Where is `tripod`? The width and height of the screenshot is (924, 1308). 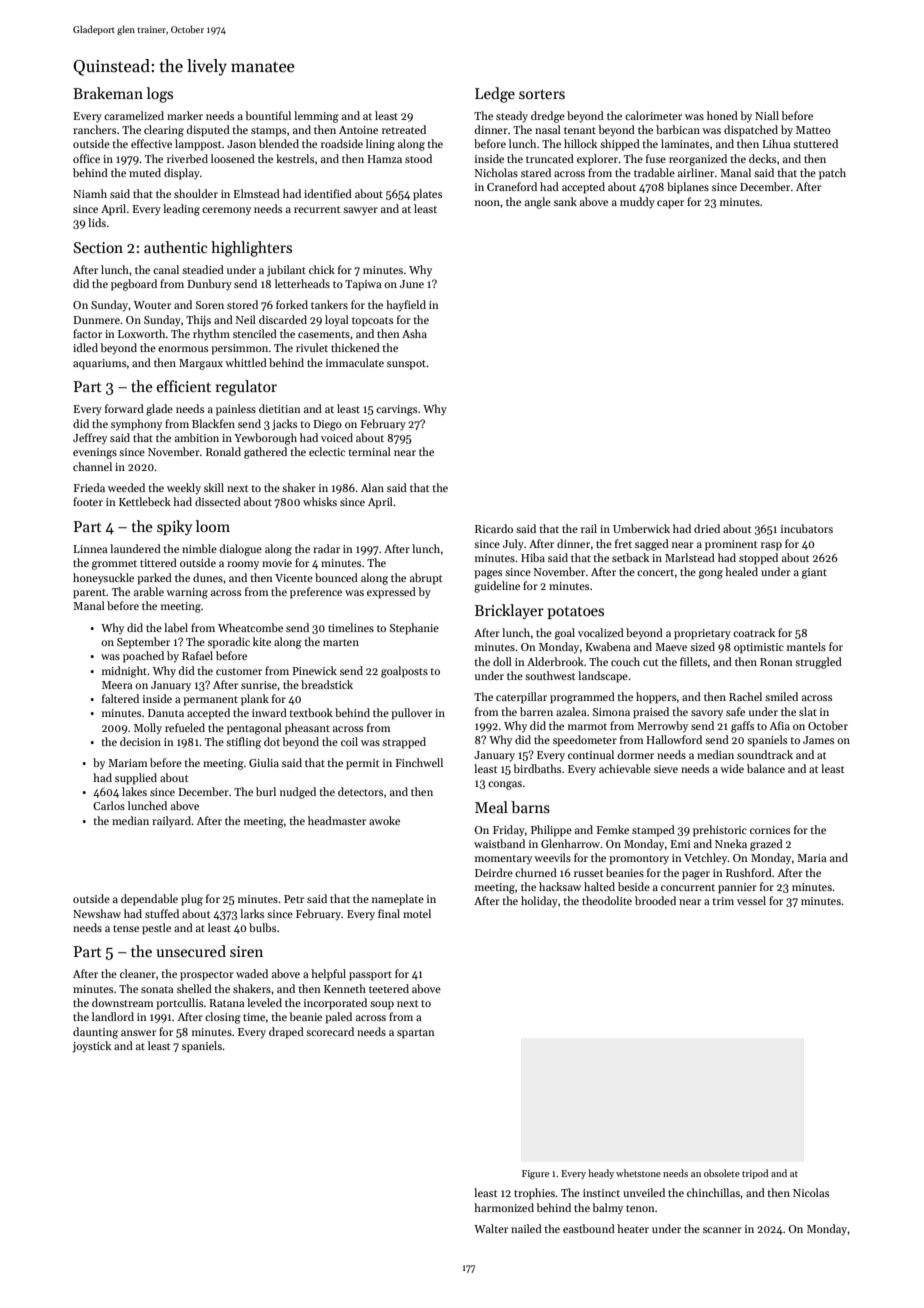
tripod is located at coordinates (755, 1174).
